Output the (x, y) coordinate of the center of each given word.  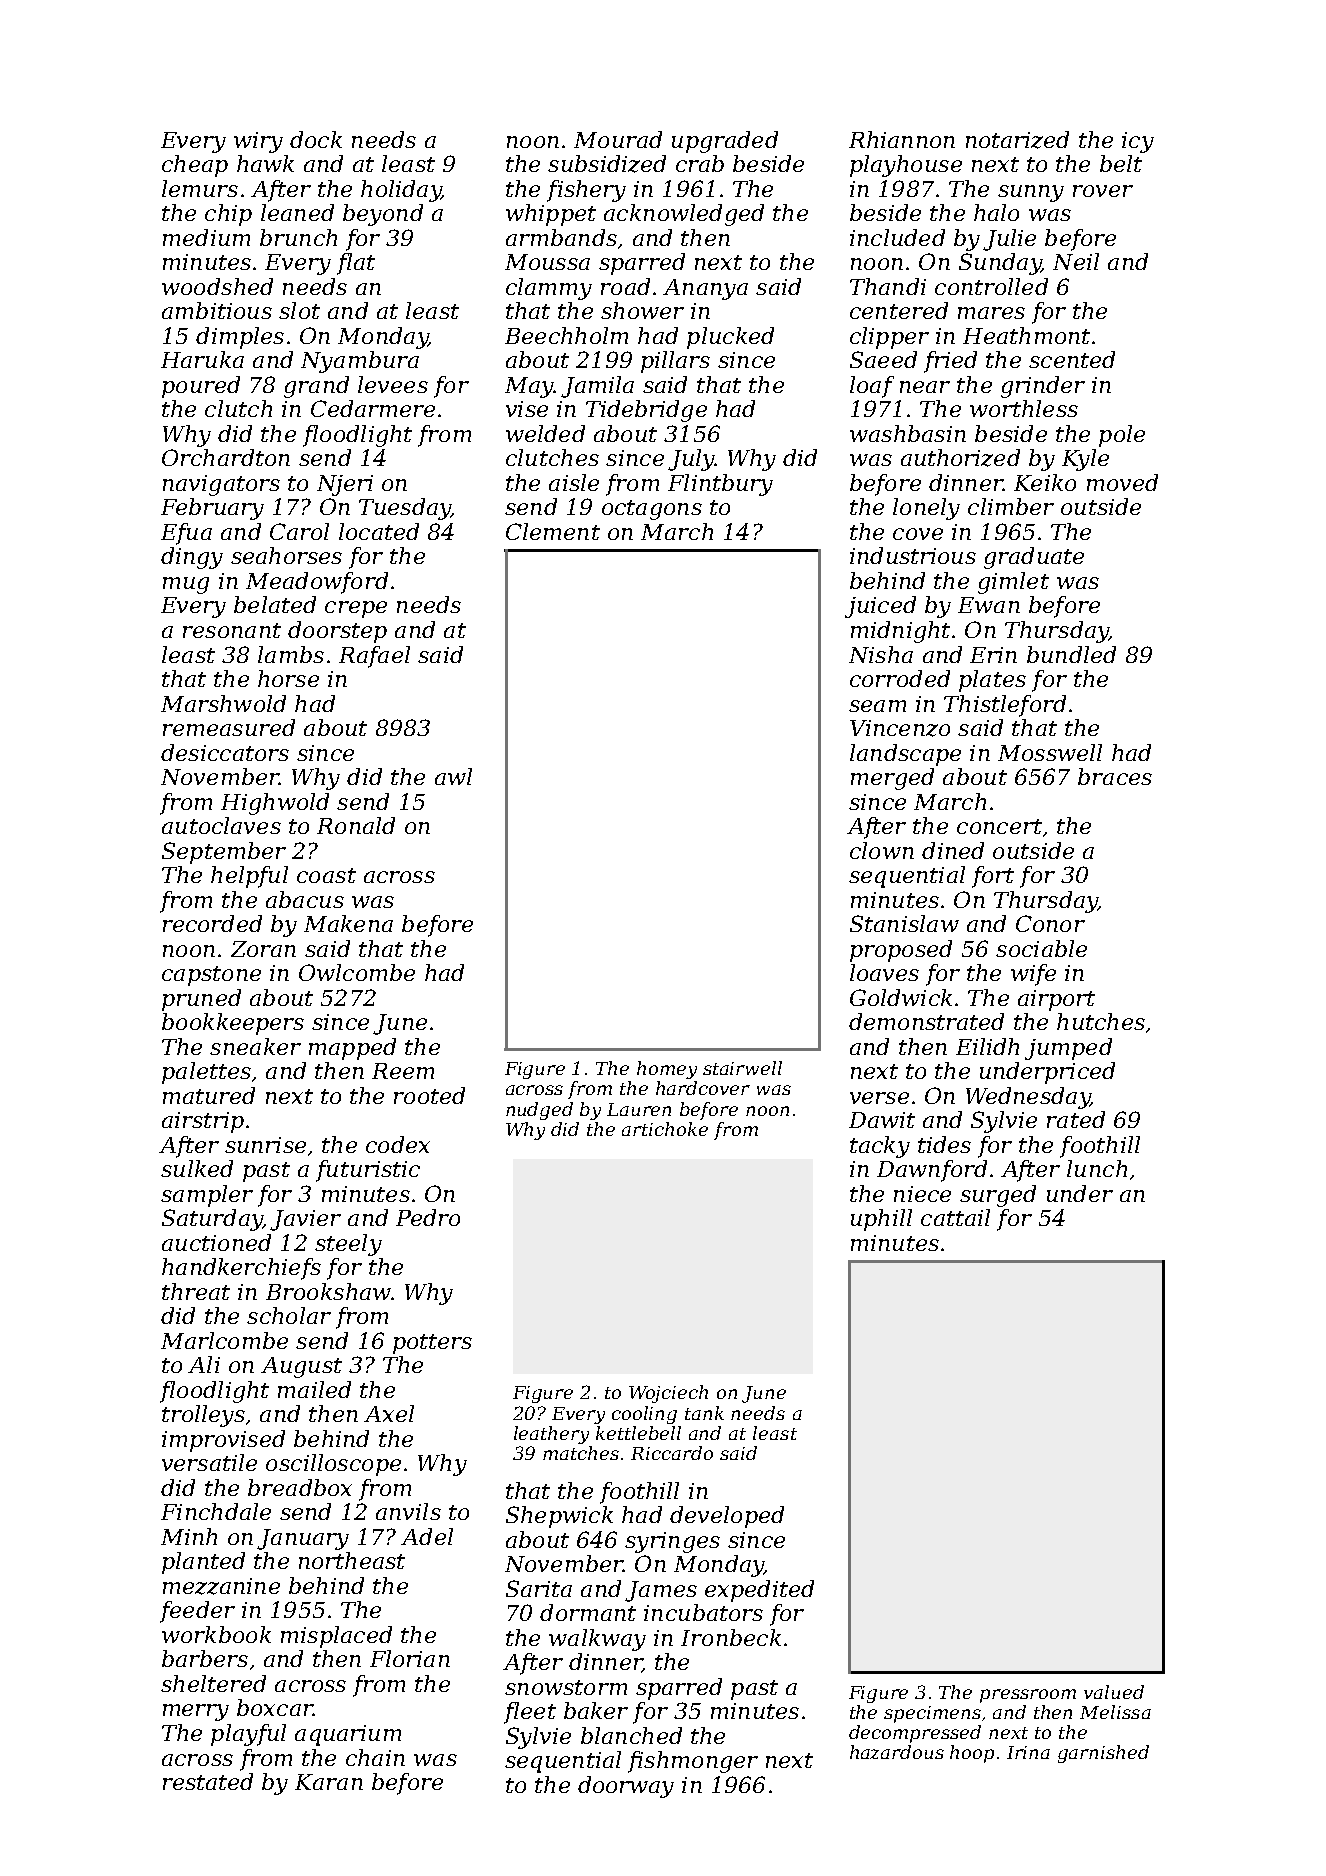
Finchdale (216, 1511)
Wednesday (1028, 1098)
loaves (884, 972)
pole (1122, 436)
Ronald (356, 825)
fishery (586, 191)
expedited (759, 1591)
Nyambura (360, 362)
